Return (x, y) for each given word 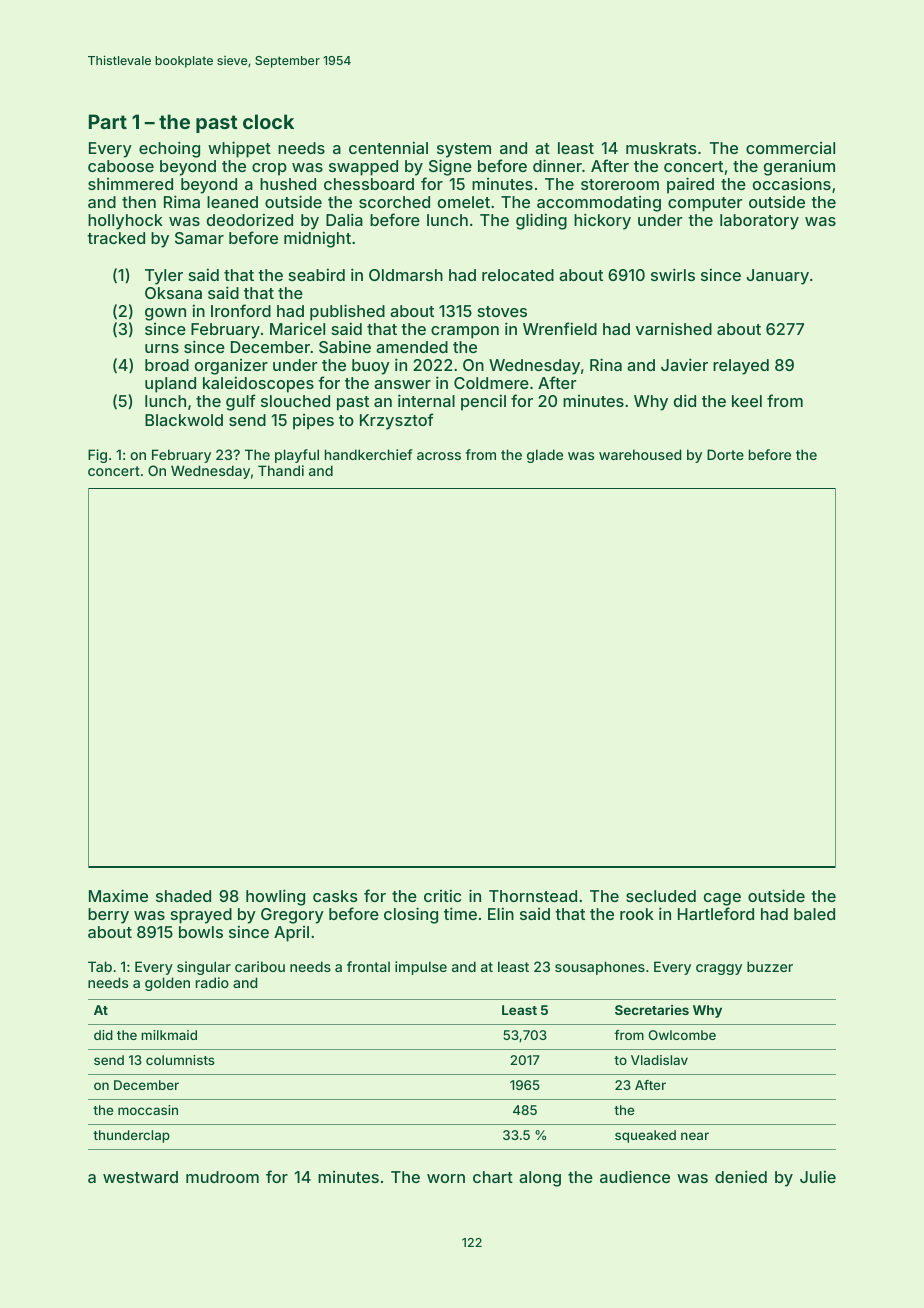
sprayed (201, 916)
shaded (183, 896)
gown (165, 314)
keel (747, 401)
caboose (121, 166)
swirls (673, 274)
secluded (661, 896)
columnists (180, 1060)
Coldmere (491, 383)
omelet (464, 202)
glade (545, 456)
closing (411, 915)
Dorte (725, 454)
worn (446, 1178)
